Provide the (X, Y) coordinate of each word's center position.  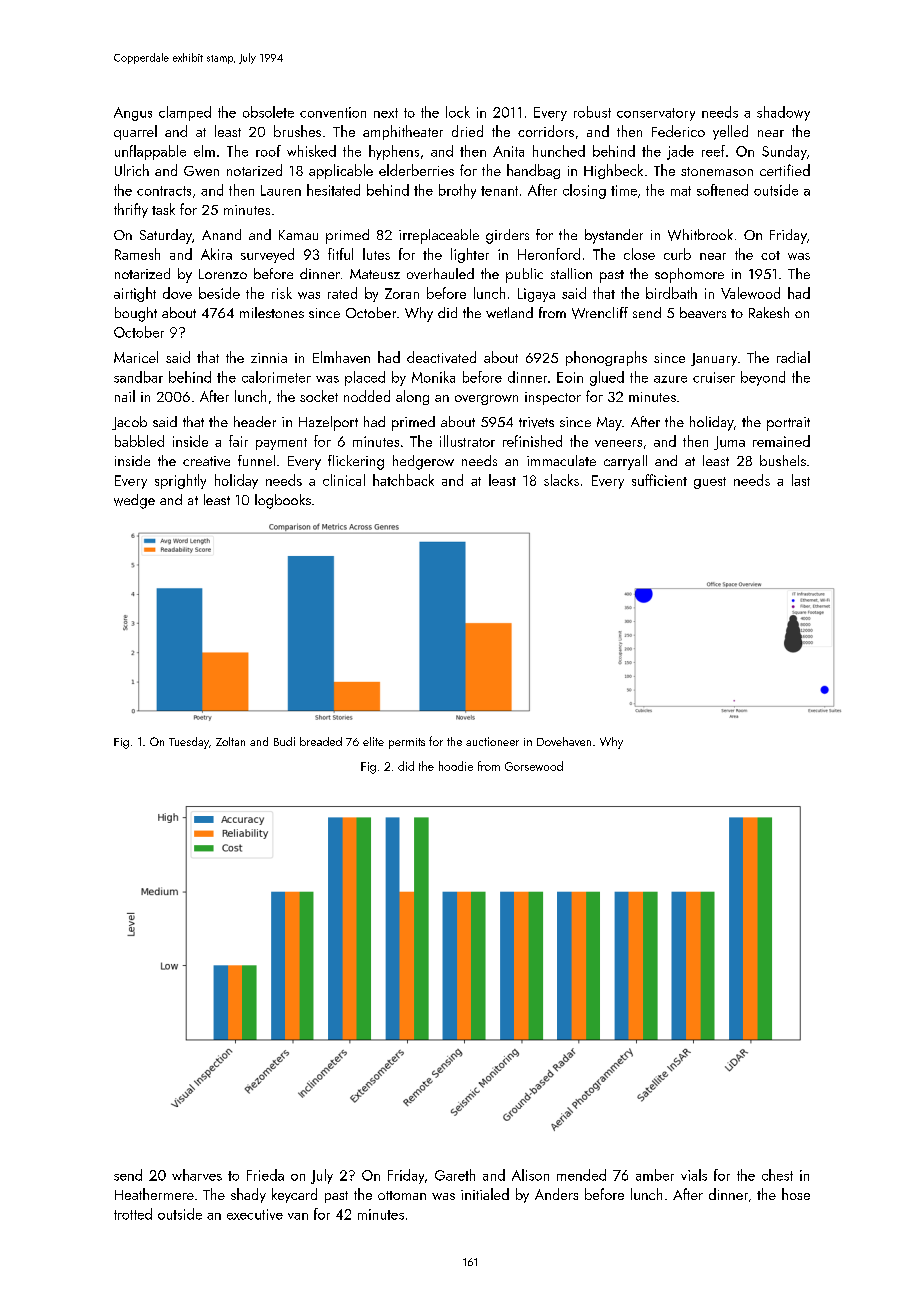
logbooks (283, 501)
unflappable (150, 152)
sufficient (659, 480)
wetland (509, 312)
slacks (561, 480)
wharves (197, 1175)
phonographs (606, 358)
